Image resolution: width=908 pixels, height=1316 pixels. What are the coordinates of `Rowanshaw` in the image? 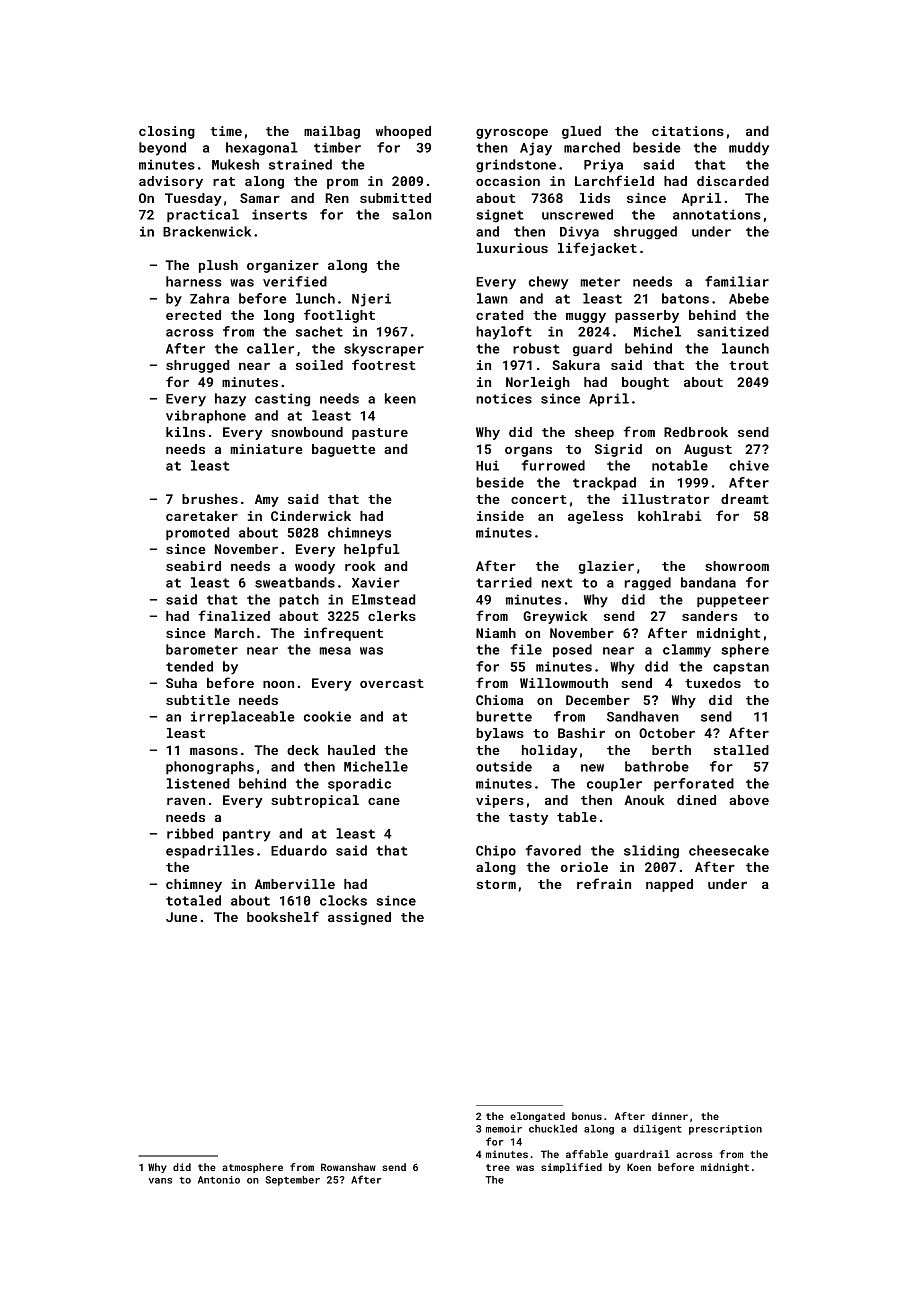 It's located at (348, 1167).
